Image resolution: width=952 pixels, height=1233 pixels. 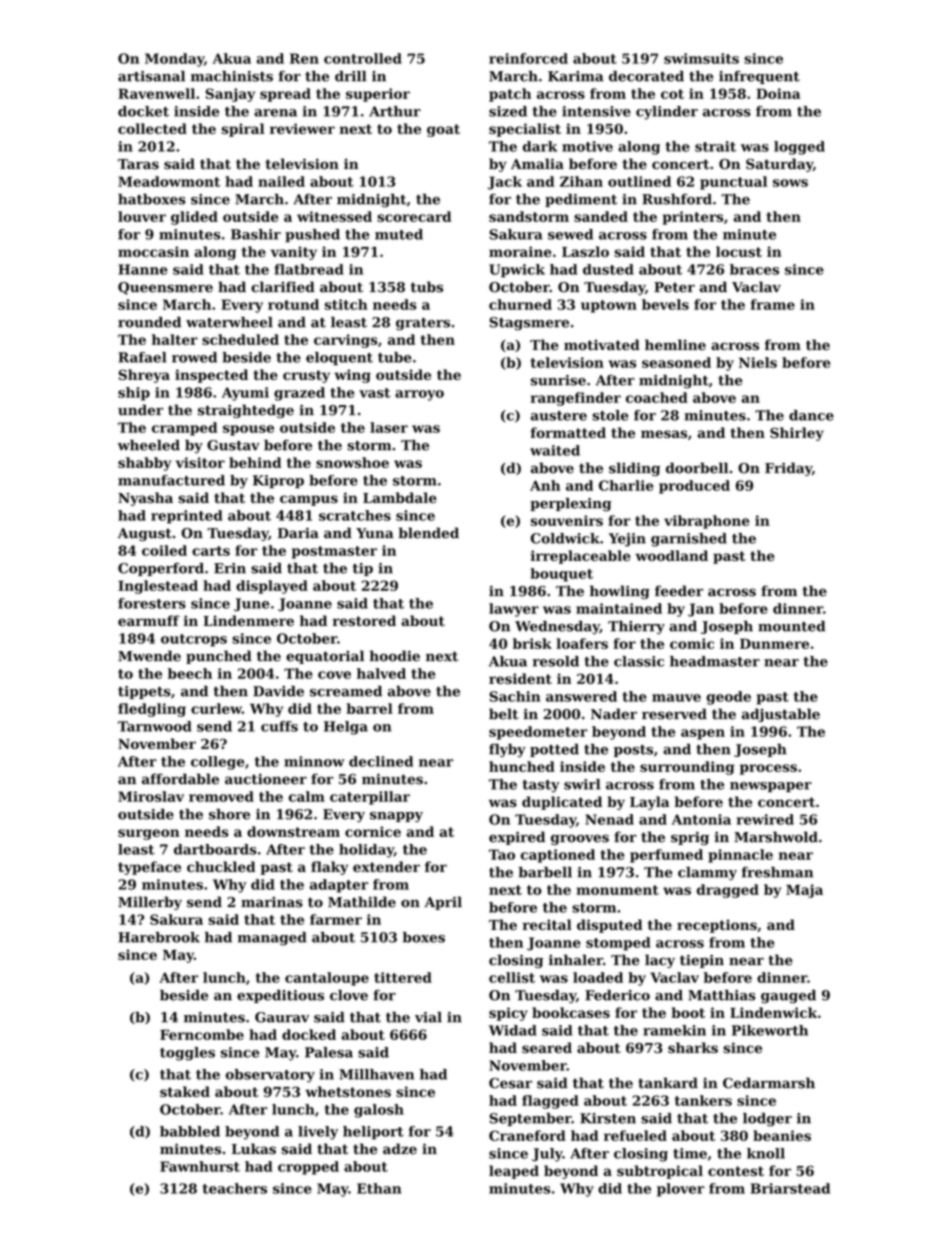 I want to click on Miroslav, so click(x=151, y=796).
